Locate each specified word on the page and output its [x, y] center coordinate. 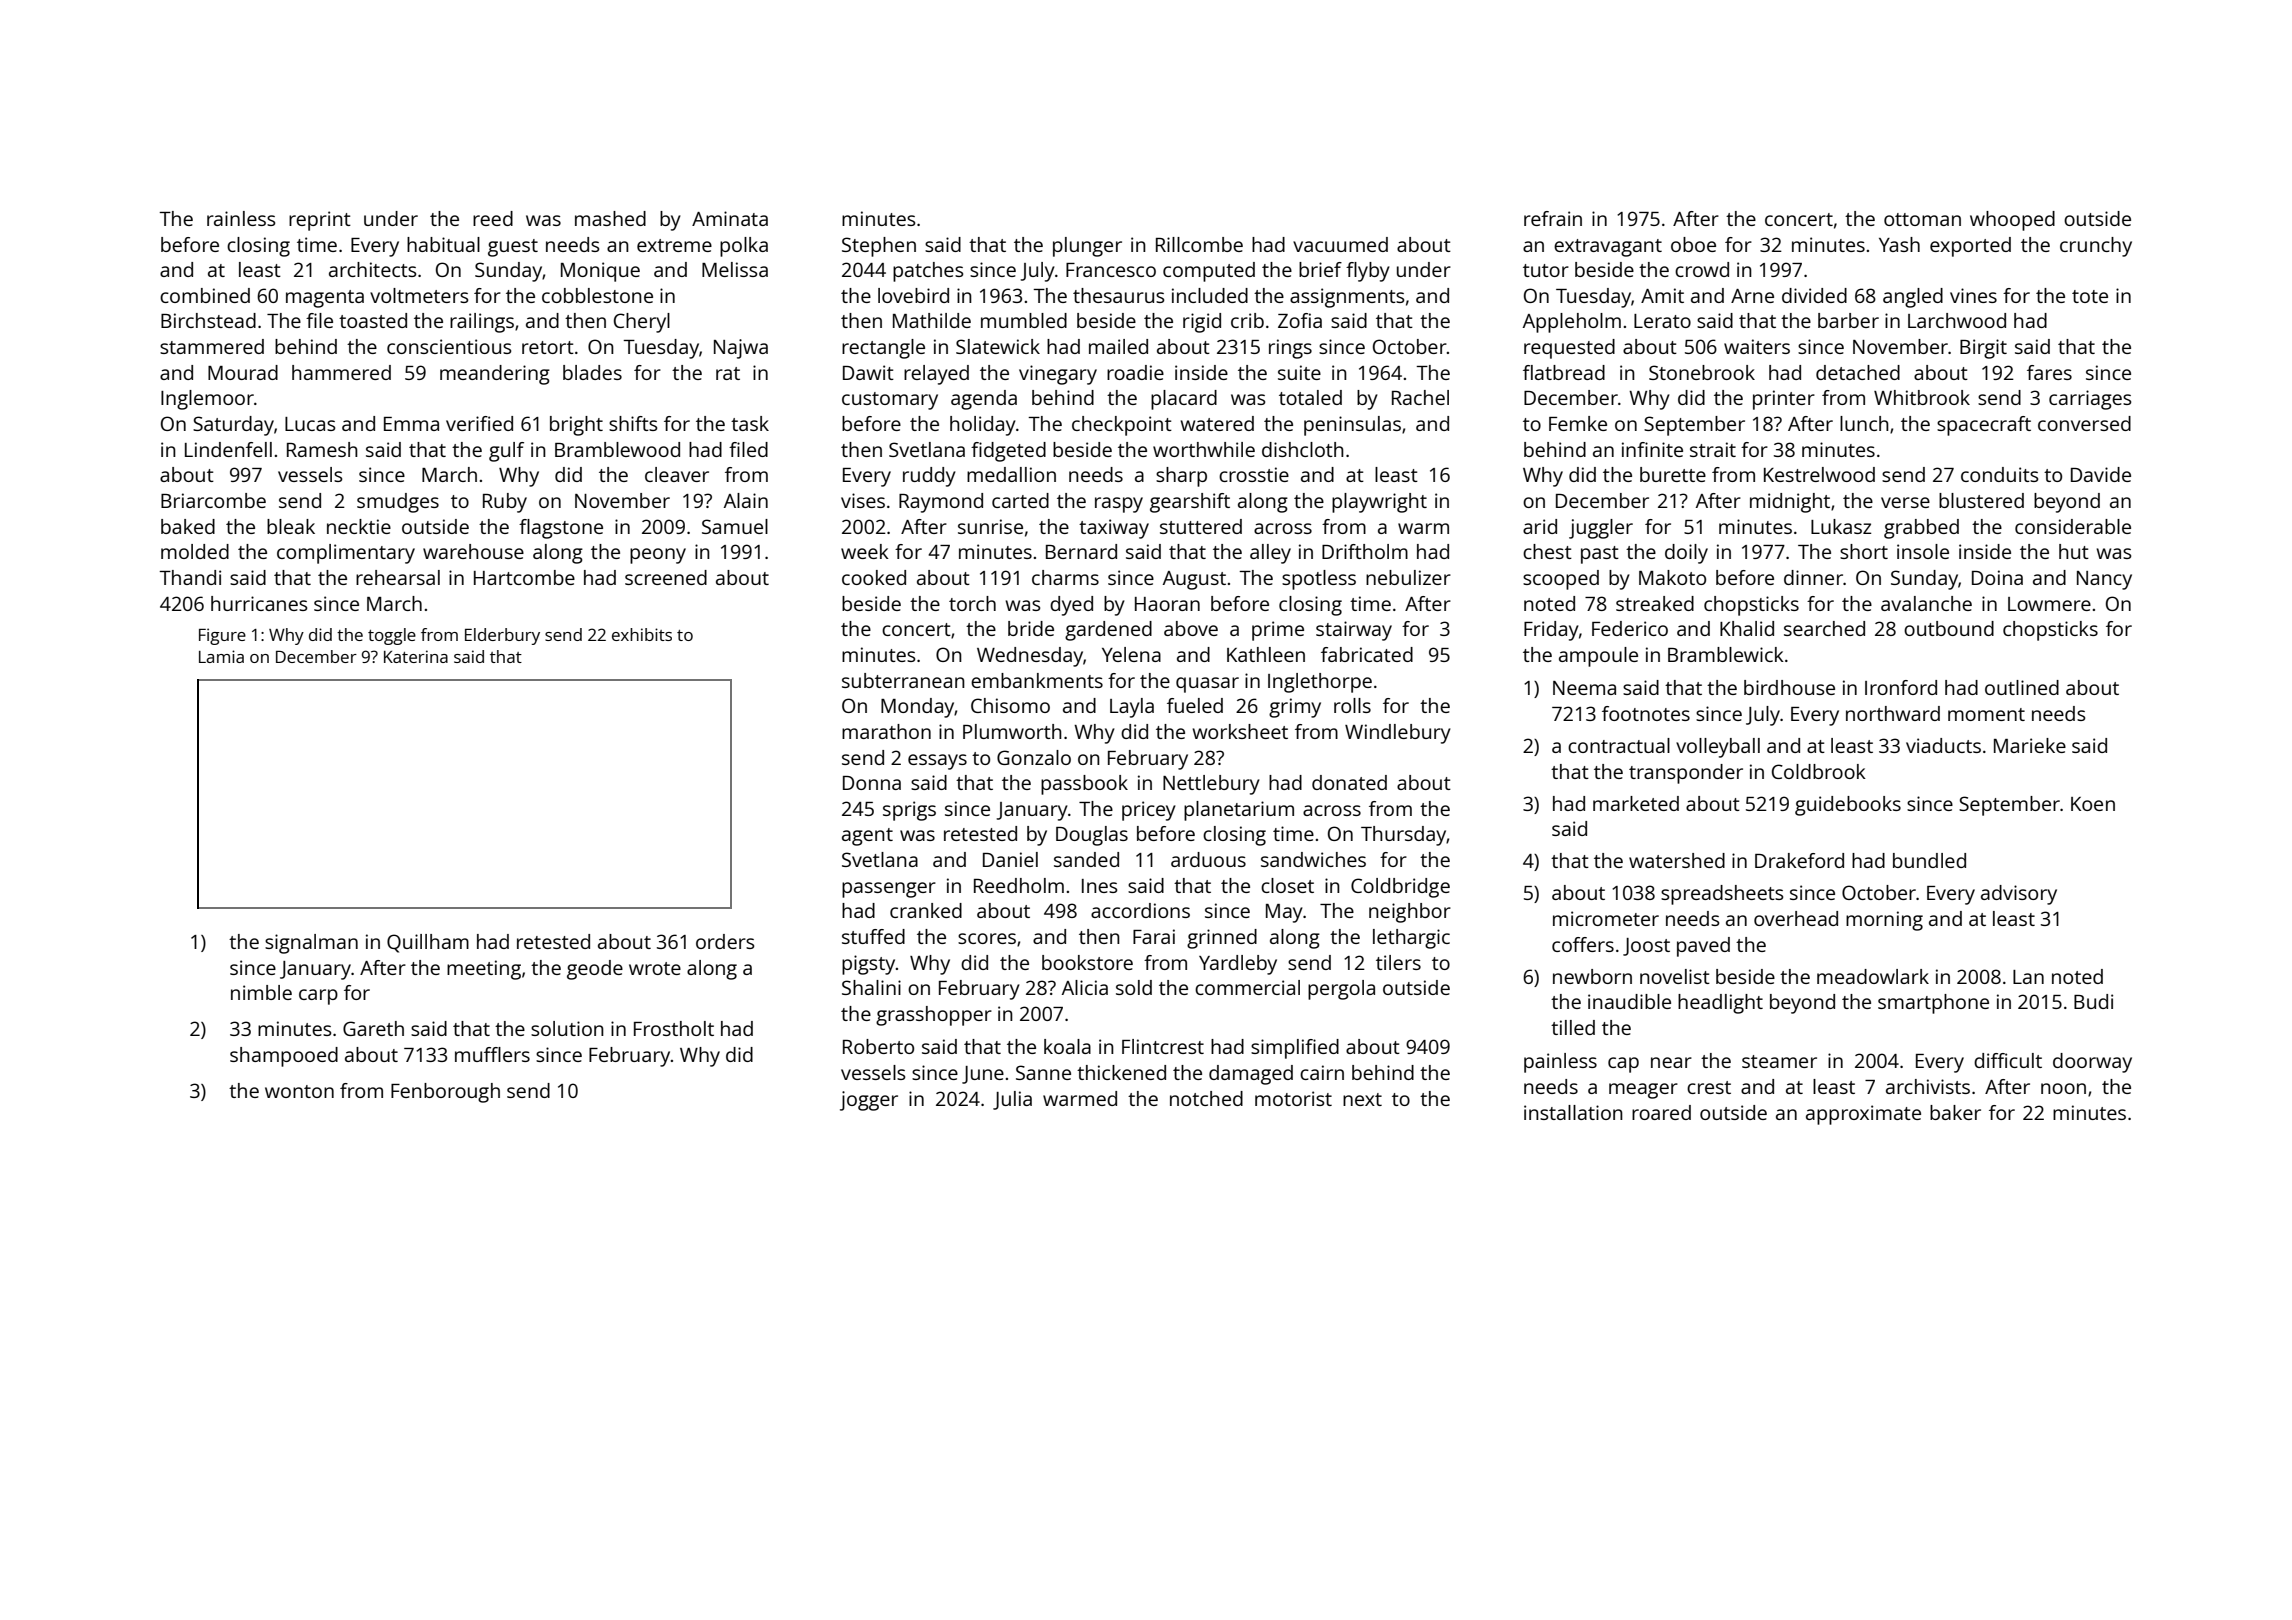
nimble [261, 992]
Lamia [221, 656]
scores [987, 938]
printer [1784, 400]
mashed [610, 218]
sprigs [909, 811]
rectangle [883, 349]
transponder [1686, 774]
